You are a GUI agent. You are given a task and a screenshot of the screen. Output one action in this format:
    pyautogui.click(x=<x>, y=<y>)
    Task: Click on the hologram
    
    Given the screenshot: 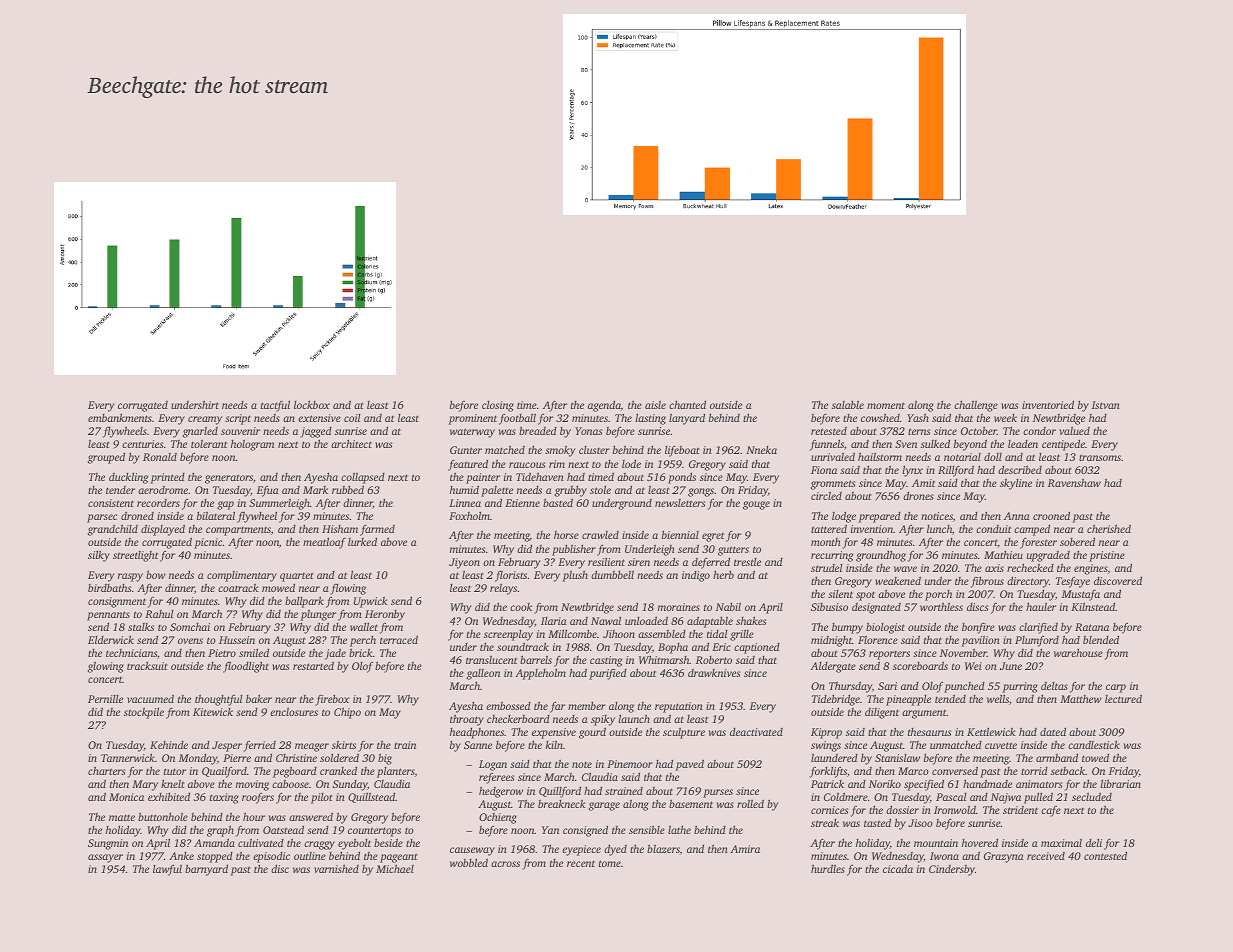 What is the action you would take?
    pyautogui.click(x=252, y=445)
